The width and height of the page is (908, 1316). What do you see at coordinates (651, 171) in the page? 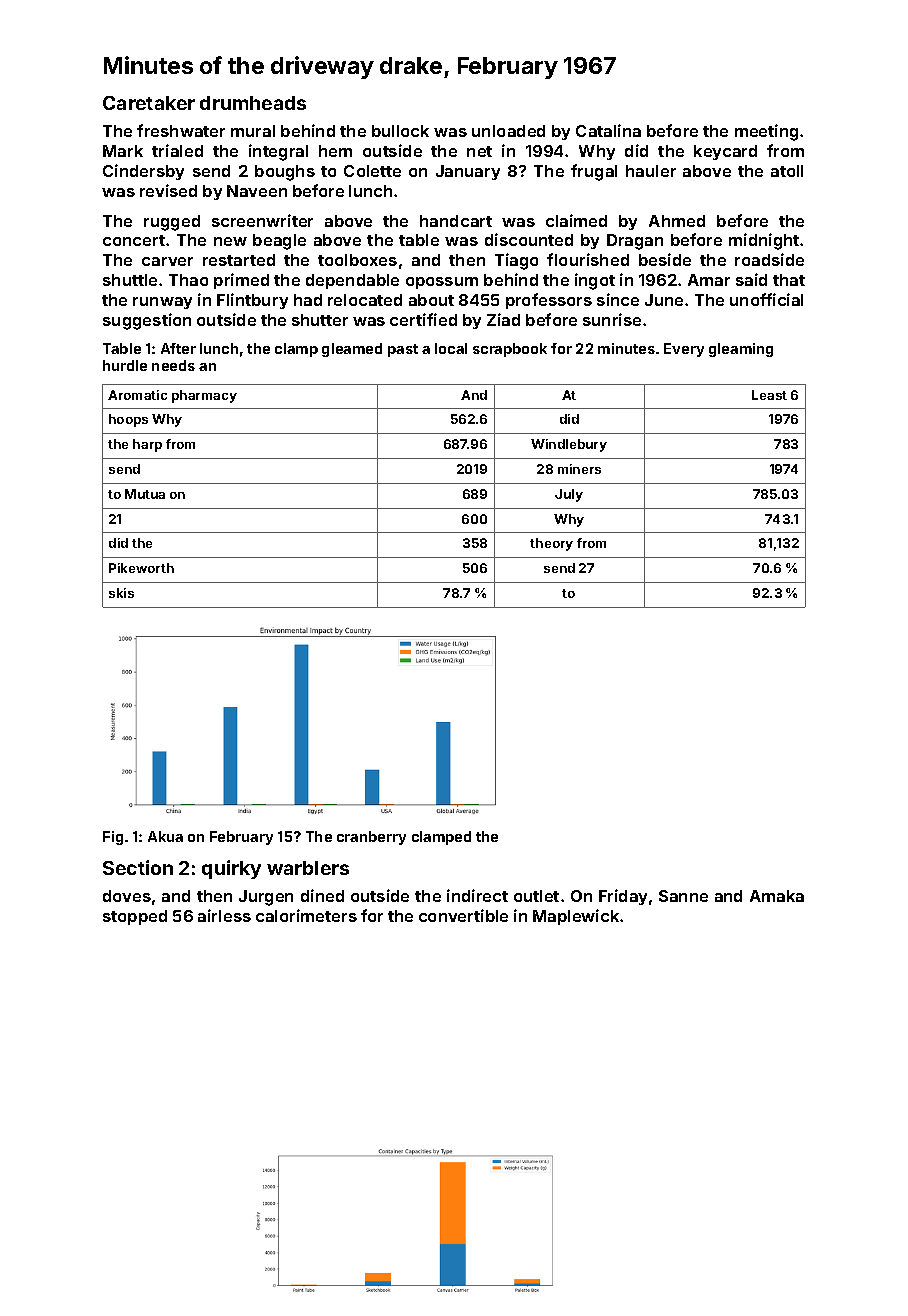
I see `hauler` at bounding box center [651, 171].
